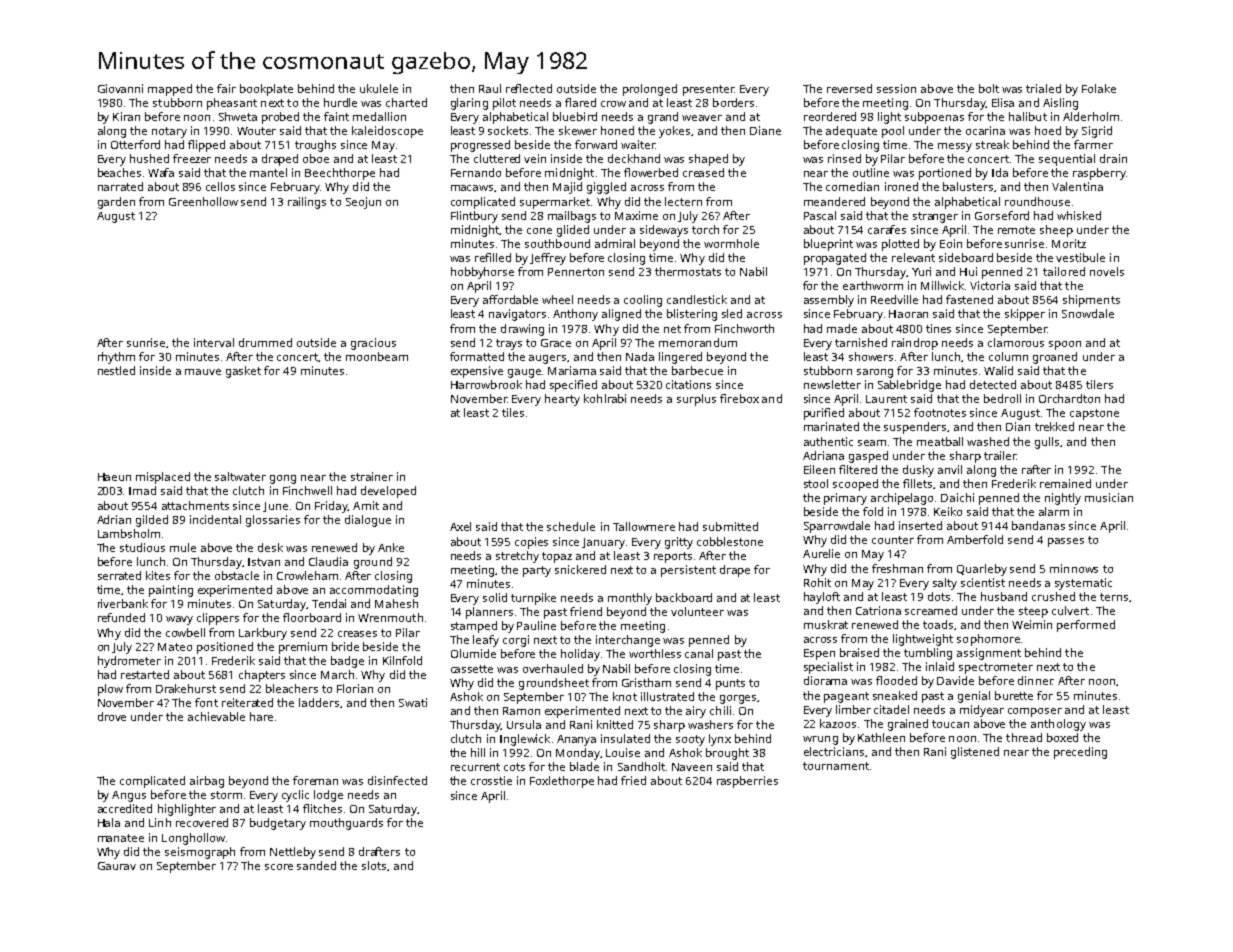 The height and width of the screenshot is (952, 1233). I want to click on groaned, so click(1055, 358).
